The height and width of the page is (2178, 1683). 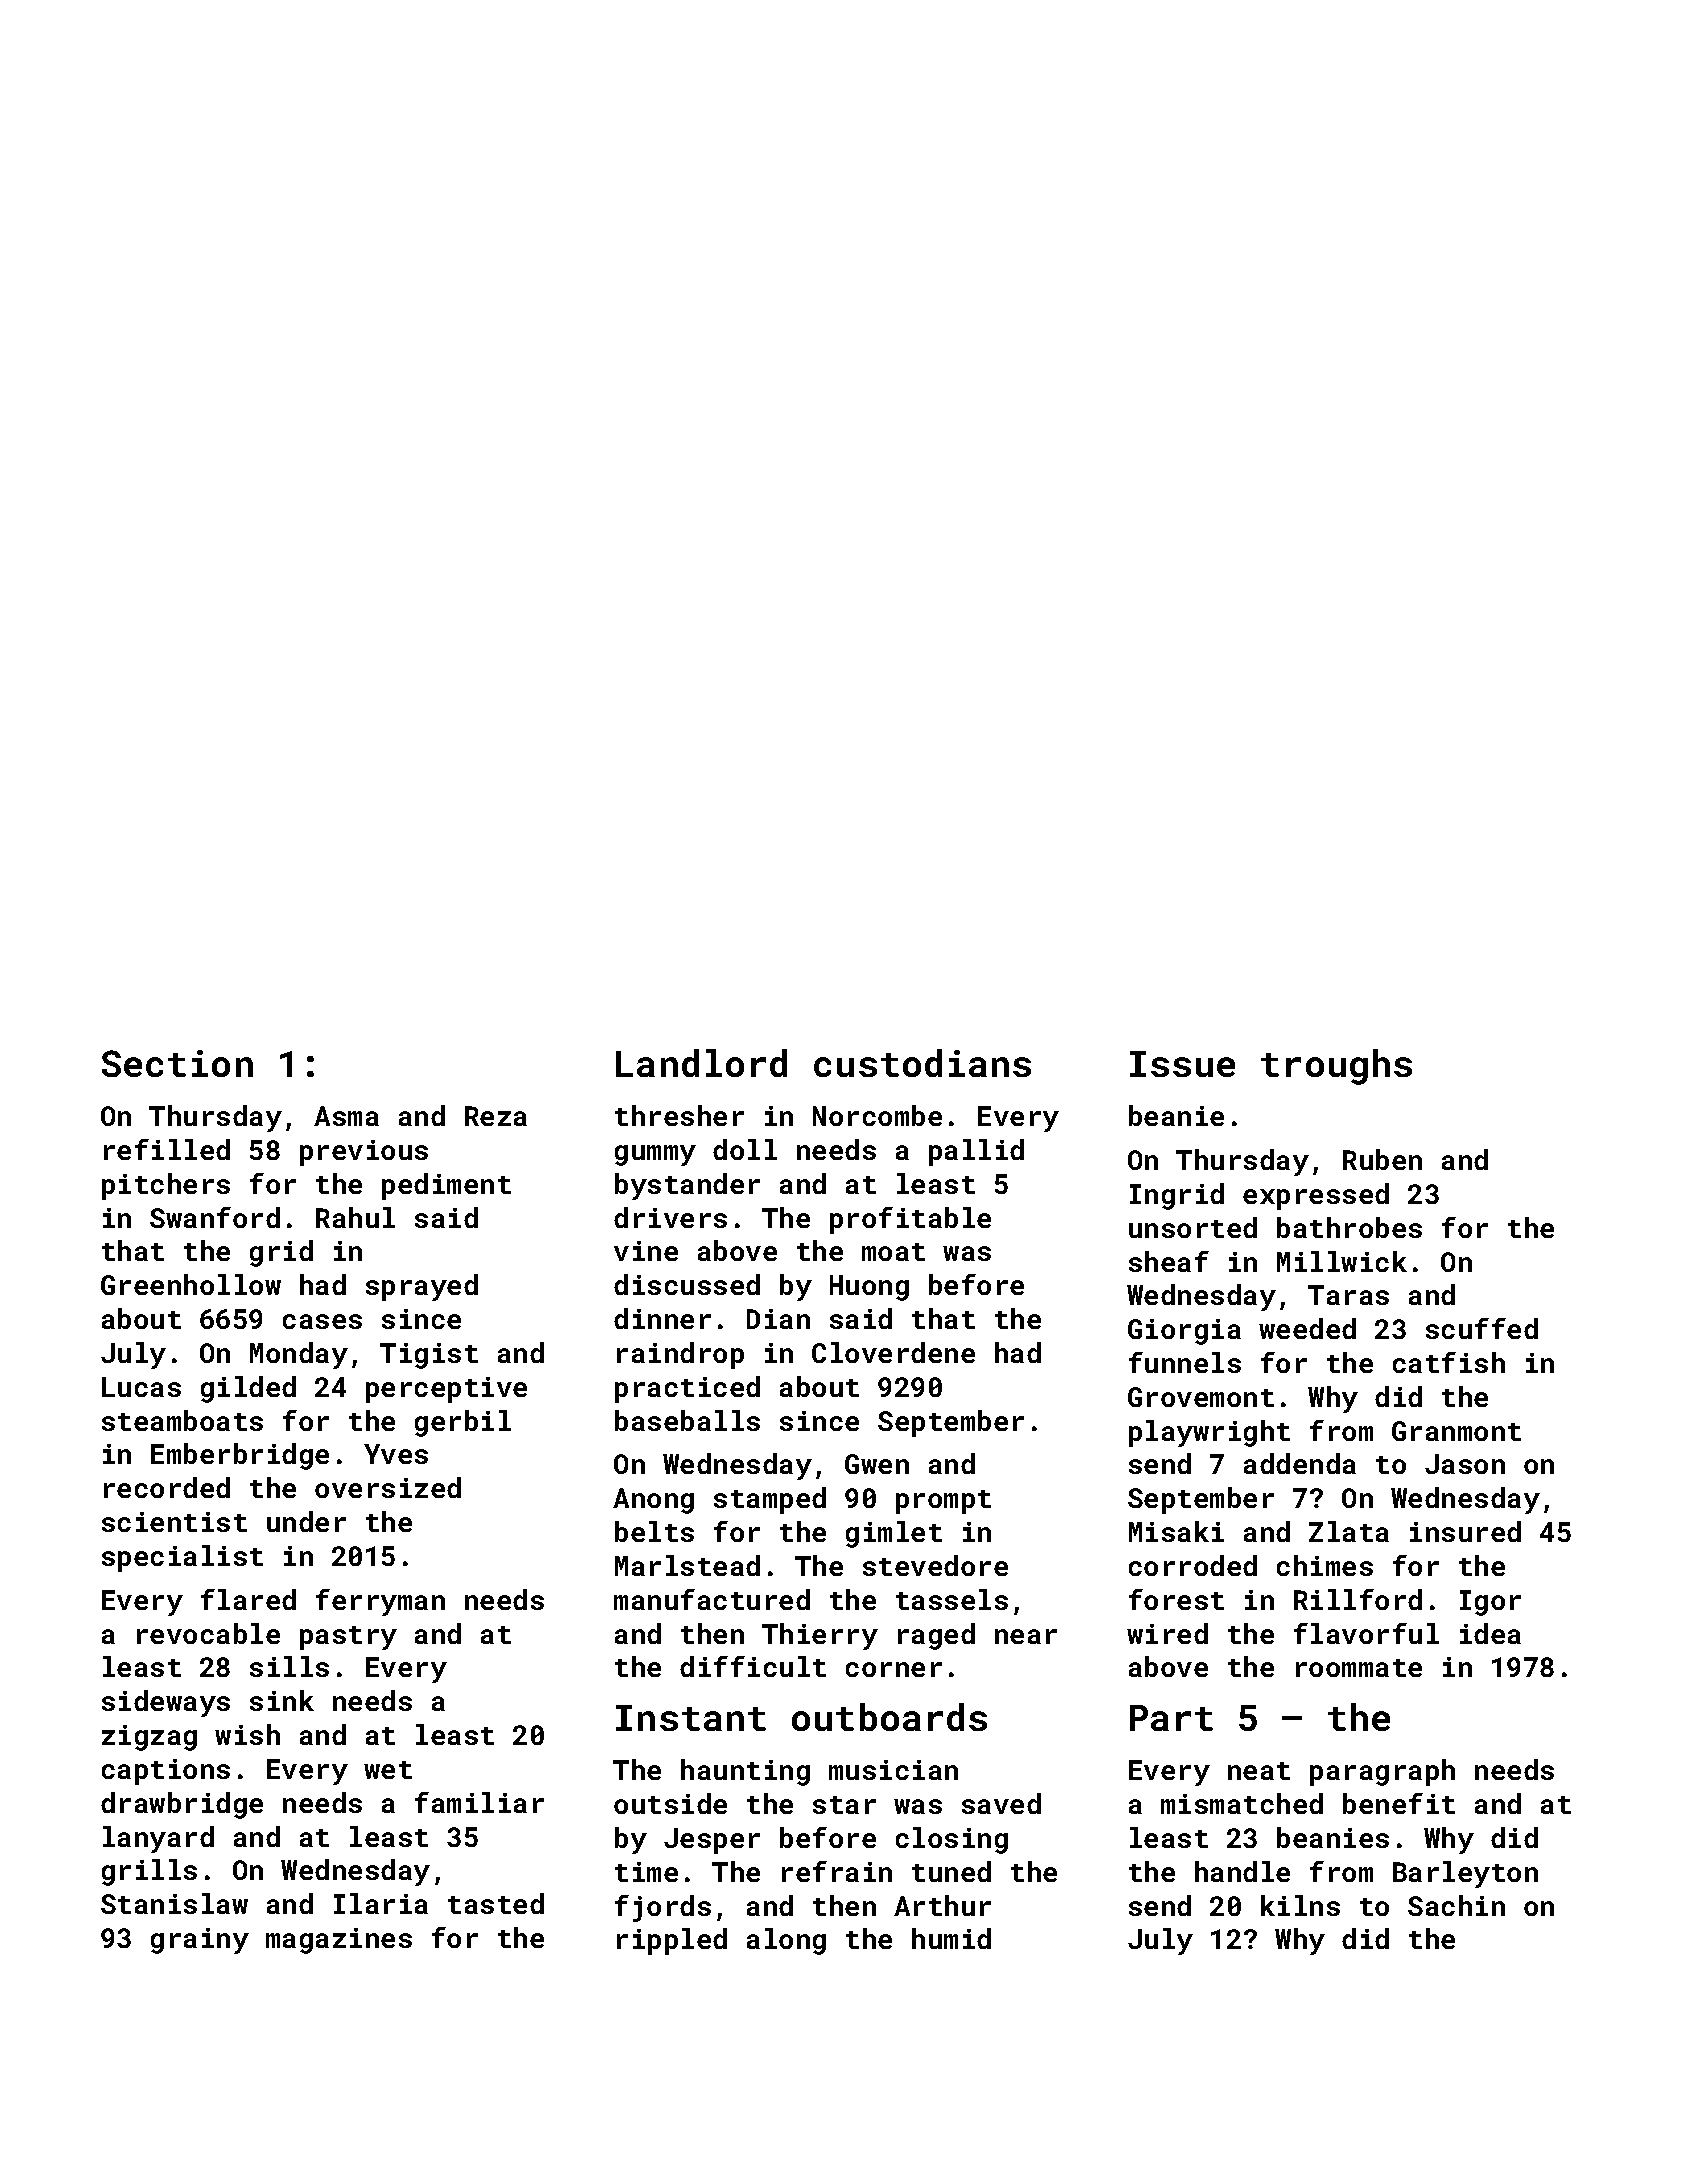 I want to click on pitchers, so click(x=166, y=1186).
